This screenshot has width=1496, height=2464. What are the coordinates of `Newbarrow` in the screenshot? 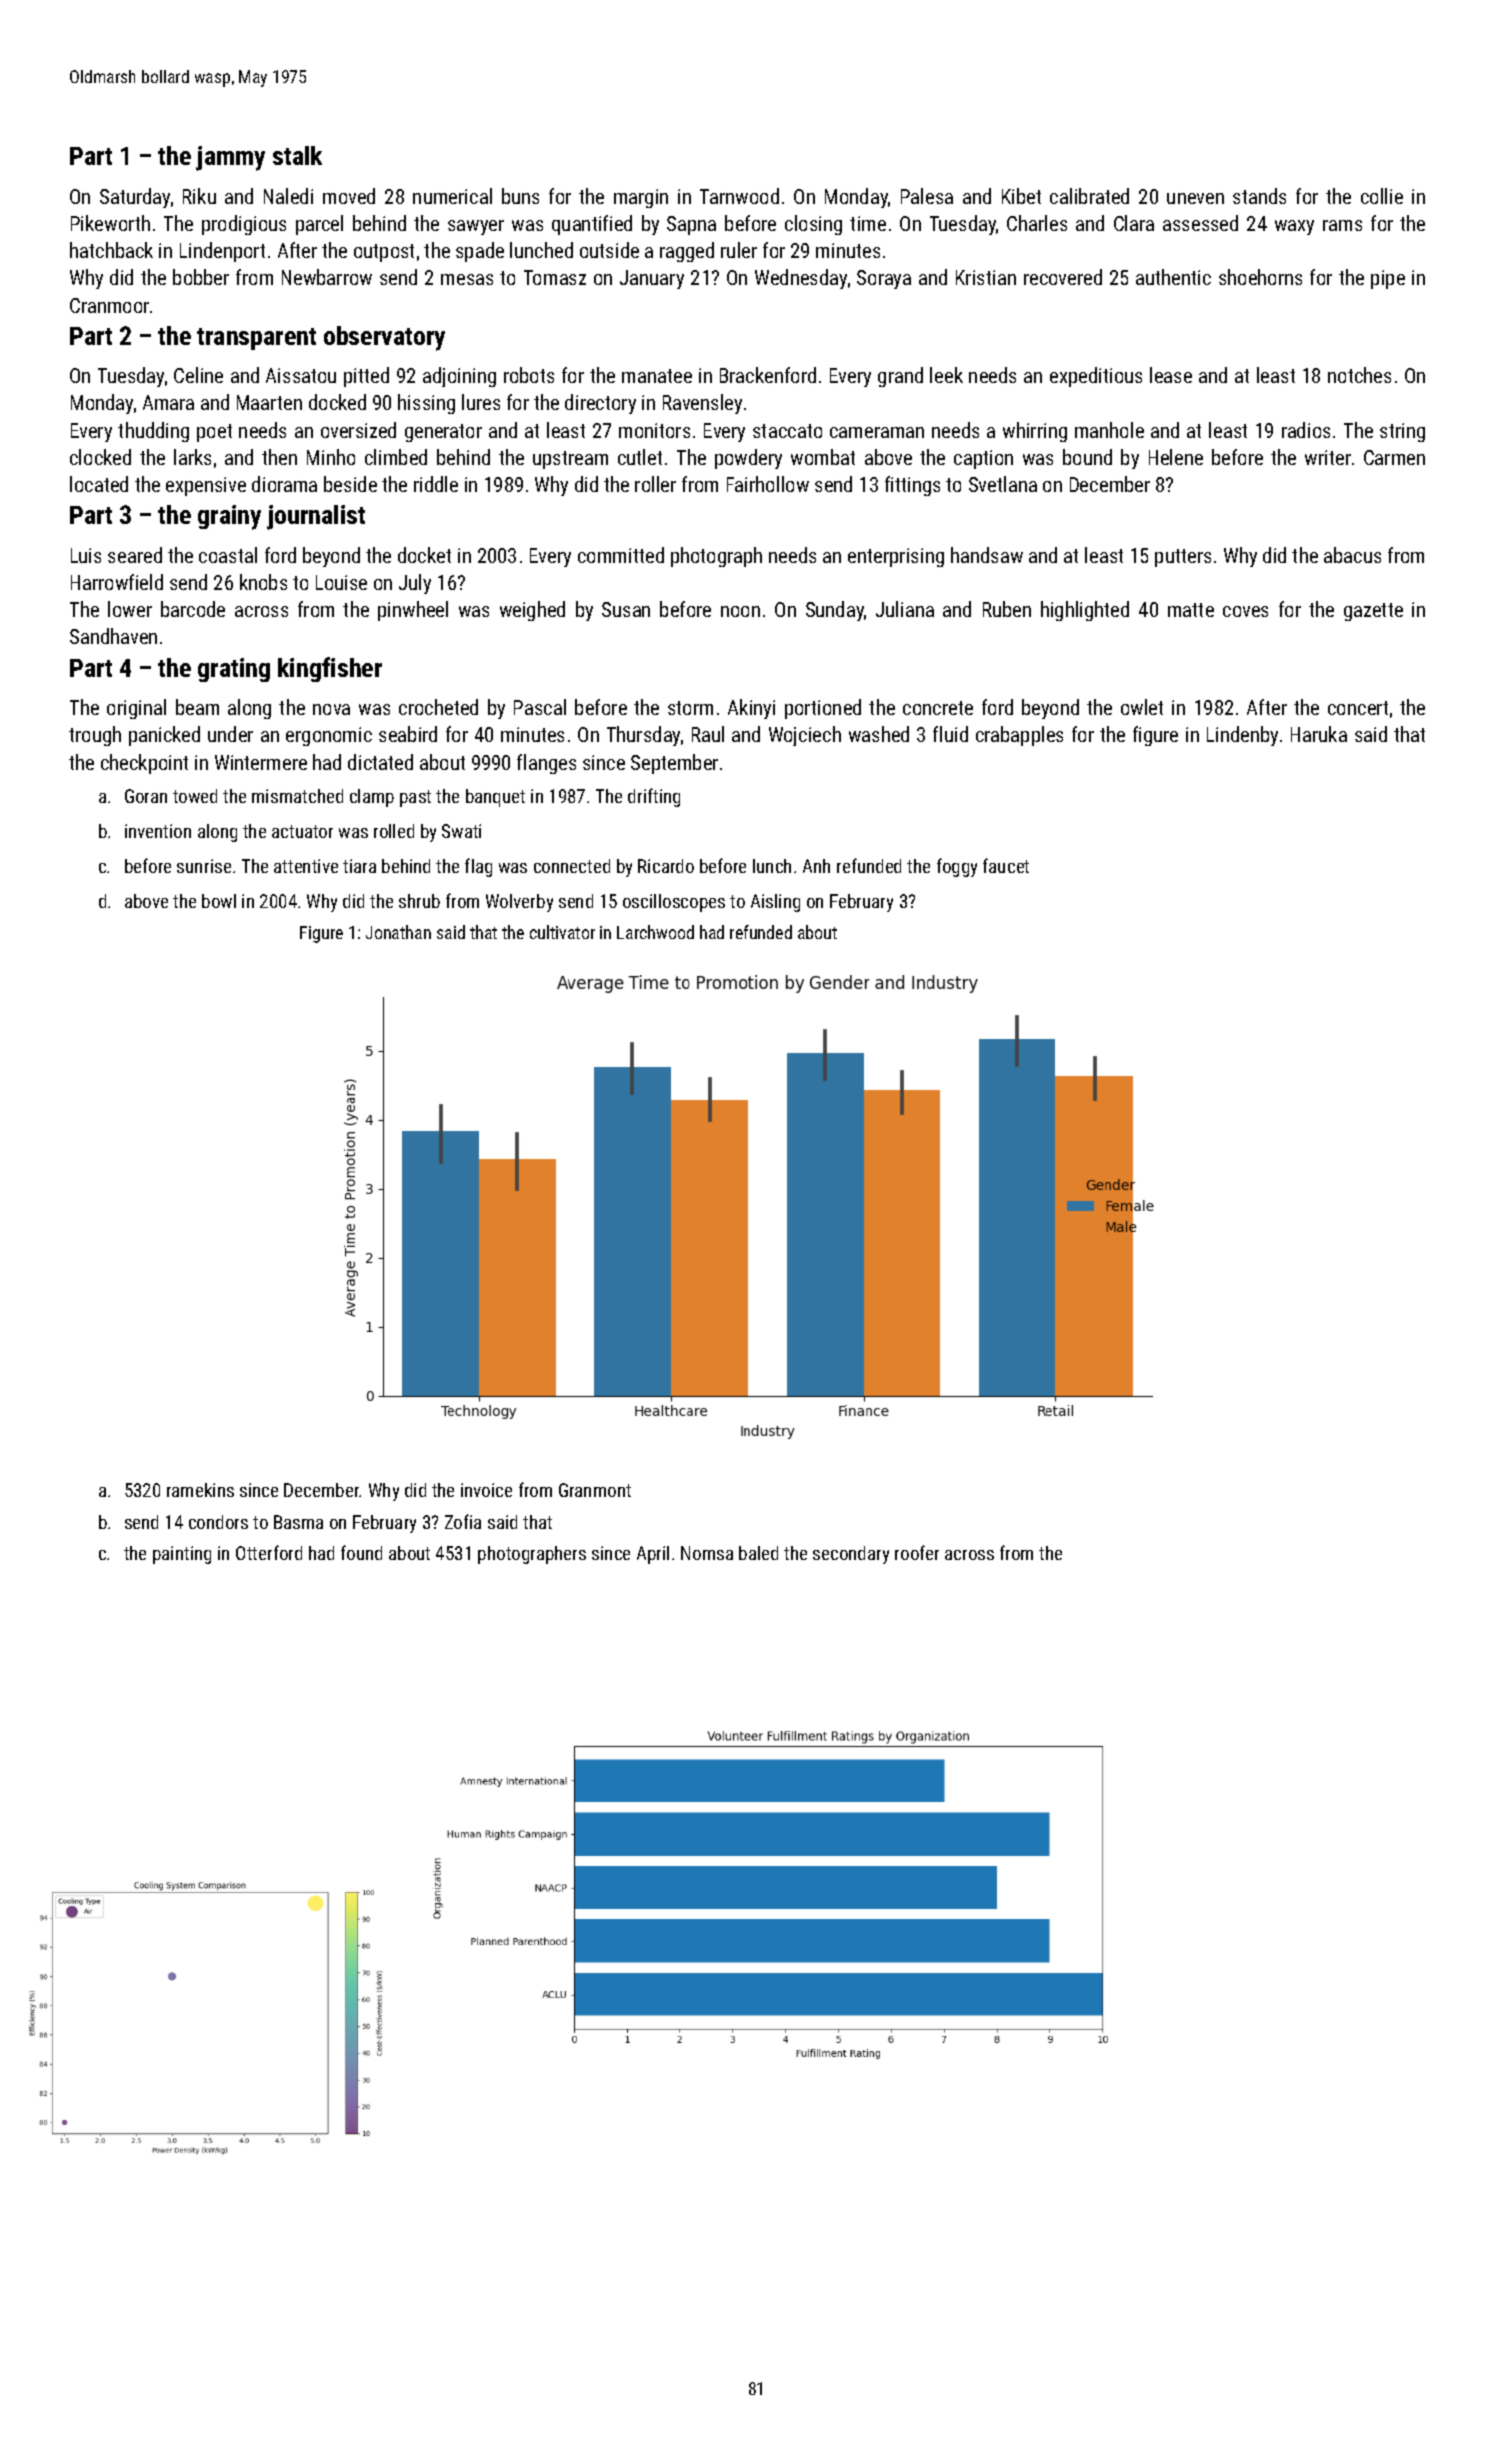 It's located at (327, 277).
